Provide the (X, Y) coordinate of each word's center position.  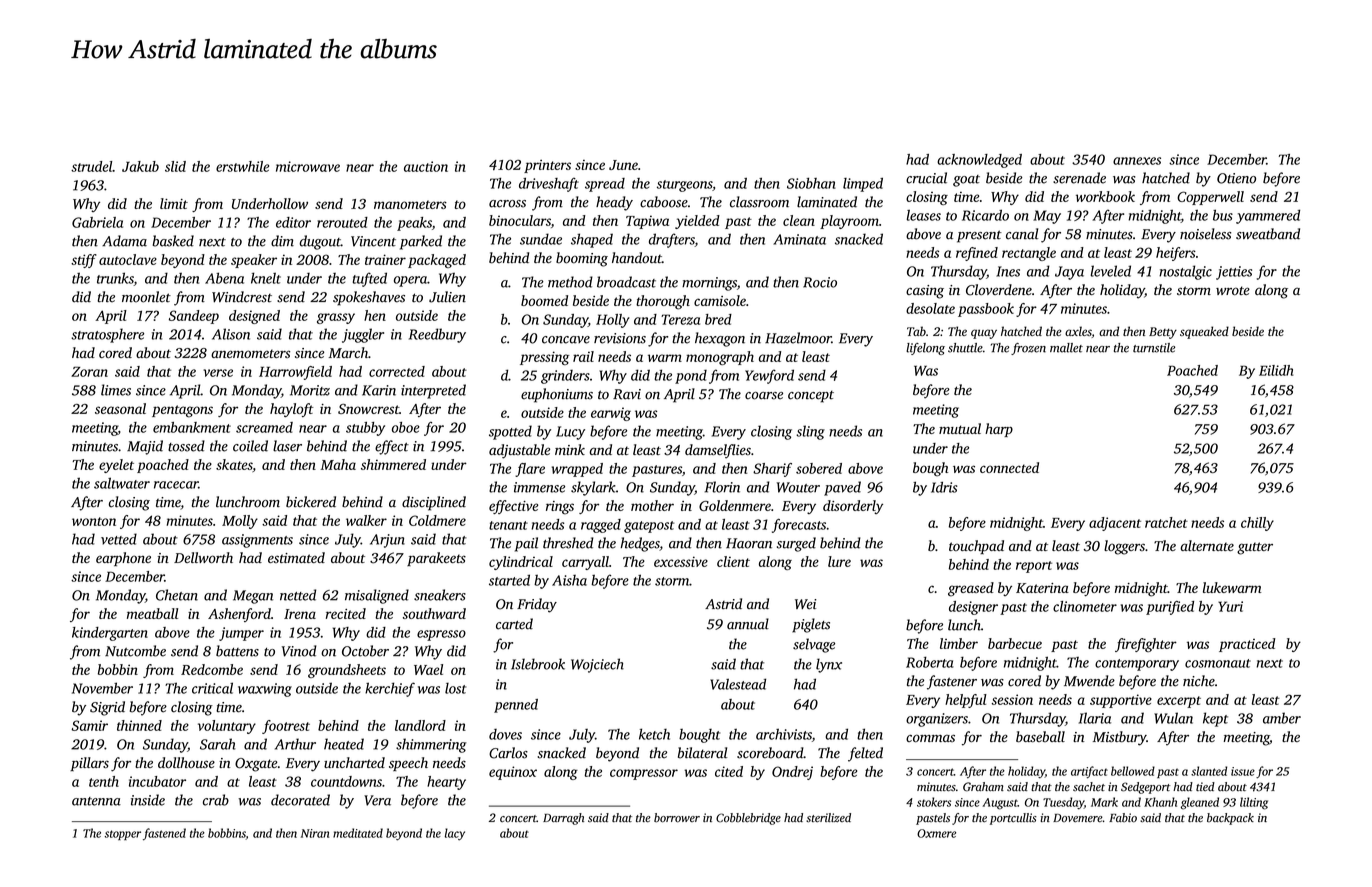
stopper (123, 835)
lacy (455, 834)
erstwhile (242, 166)
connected (1009, 467)
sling (810, 432)
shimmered (393, 464)
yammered (1268, 216)
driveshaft (549, 185)
